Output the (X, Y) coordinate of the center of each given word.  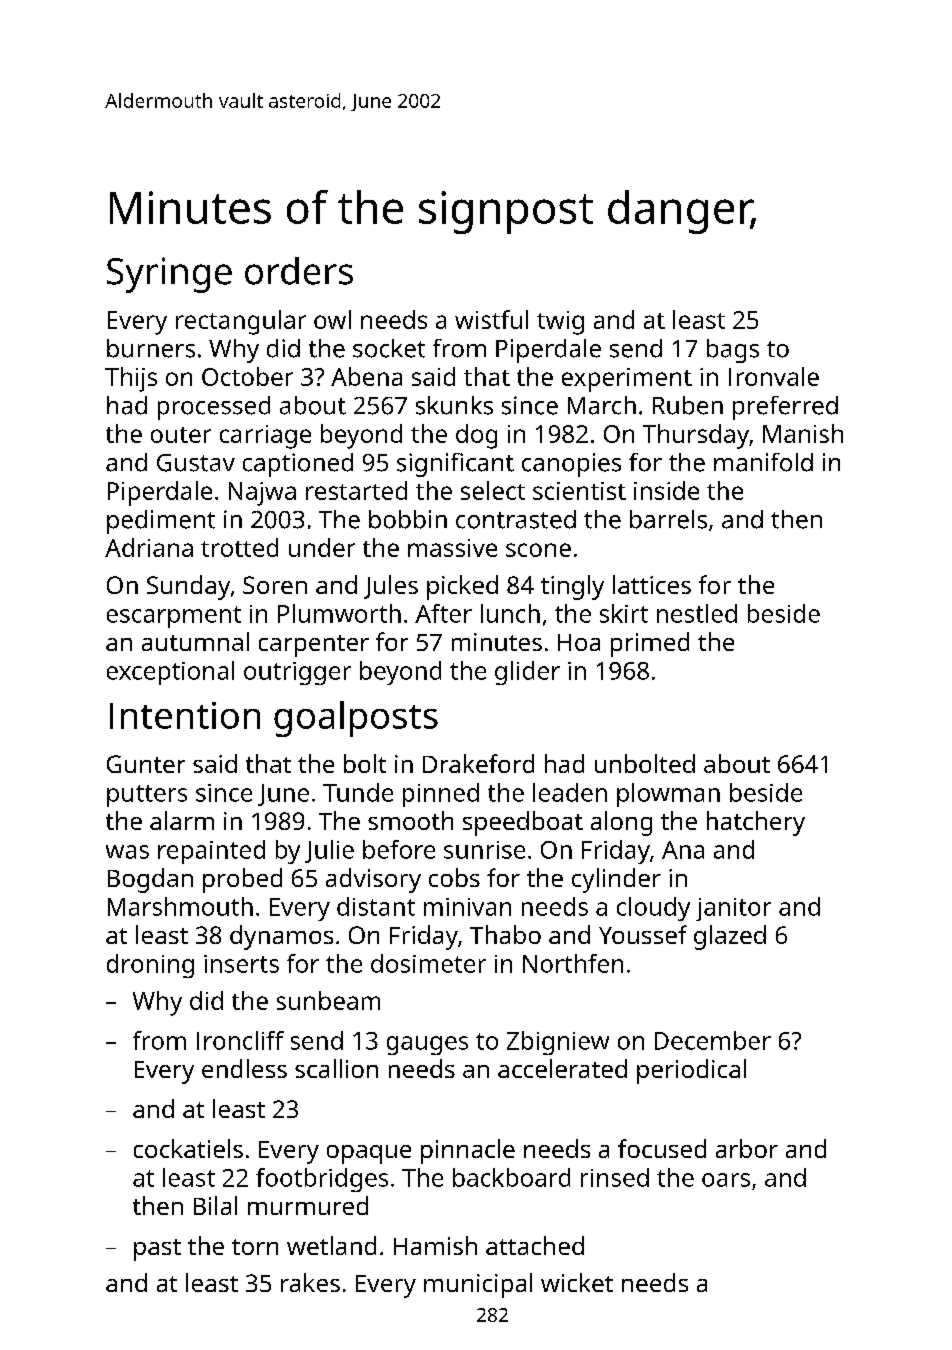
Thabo (505, 934)
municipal (478, 1285)
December (713, 1040)
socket (389, 348)
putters (147, 796)
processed (214, 408)
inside (666, 490)
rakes (310, 1282)
